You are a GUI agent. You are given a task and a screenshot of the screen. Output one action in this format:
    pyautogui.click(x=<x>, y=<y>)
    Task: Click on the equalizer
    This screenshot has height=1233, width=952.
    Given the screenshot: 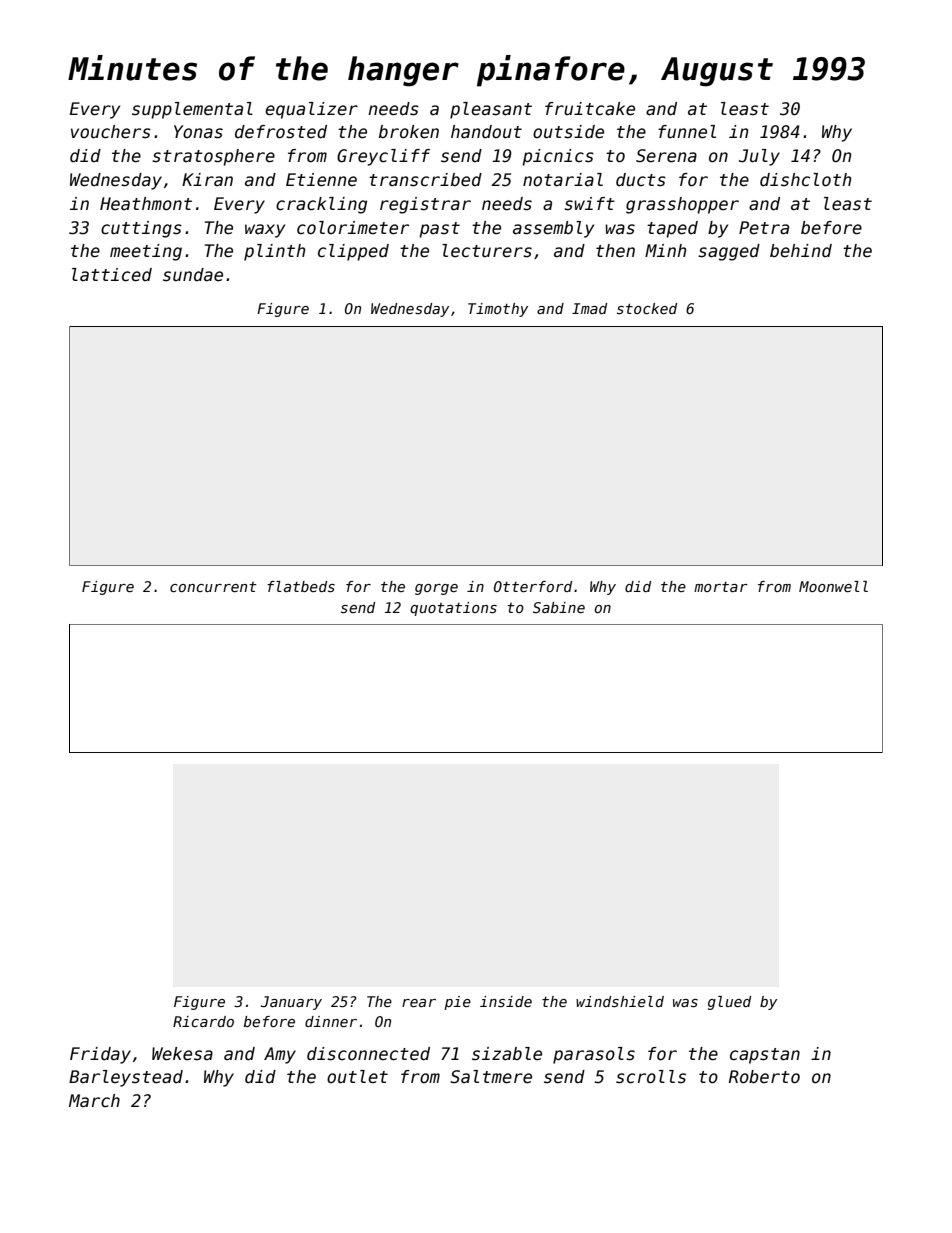 What is the action you would take?
    pyautogui.click(x=311, y=110)
